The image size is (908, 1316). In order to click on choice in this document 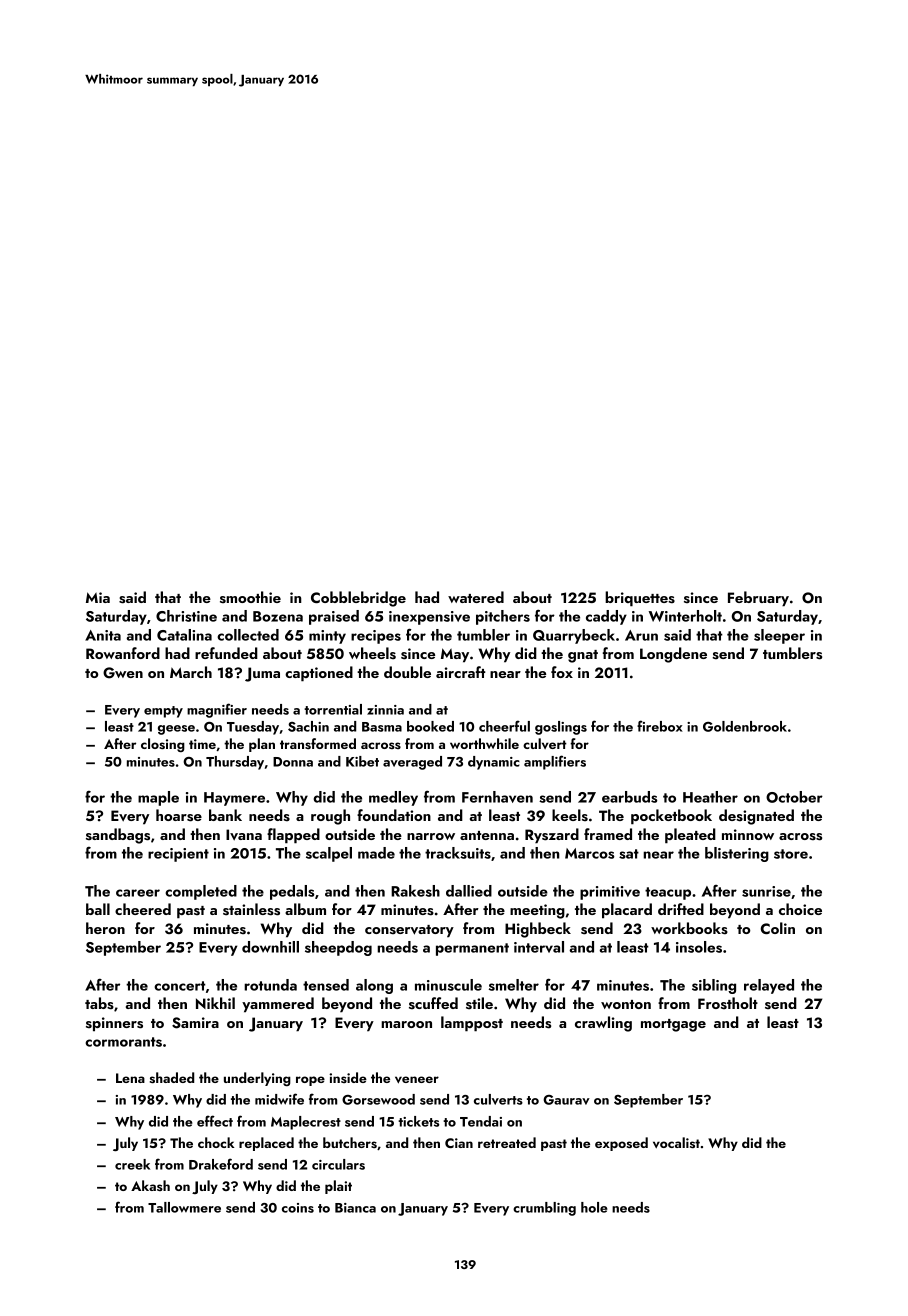, I will do `click(800, 909)`.
